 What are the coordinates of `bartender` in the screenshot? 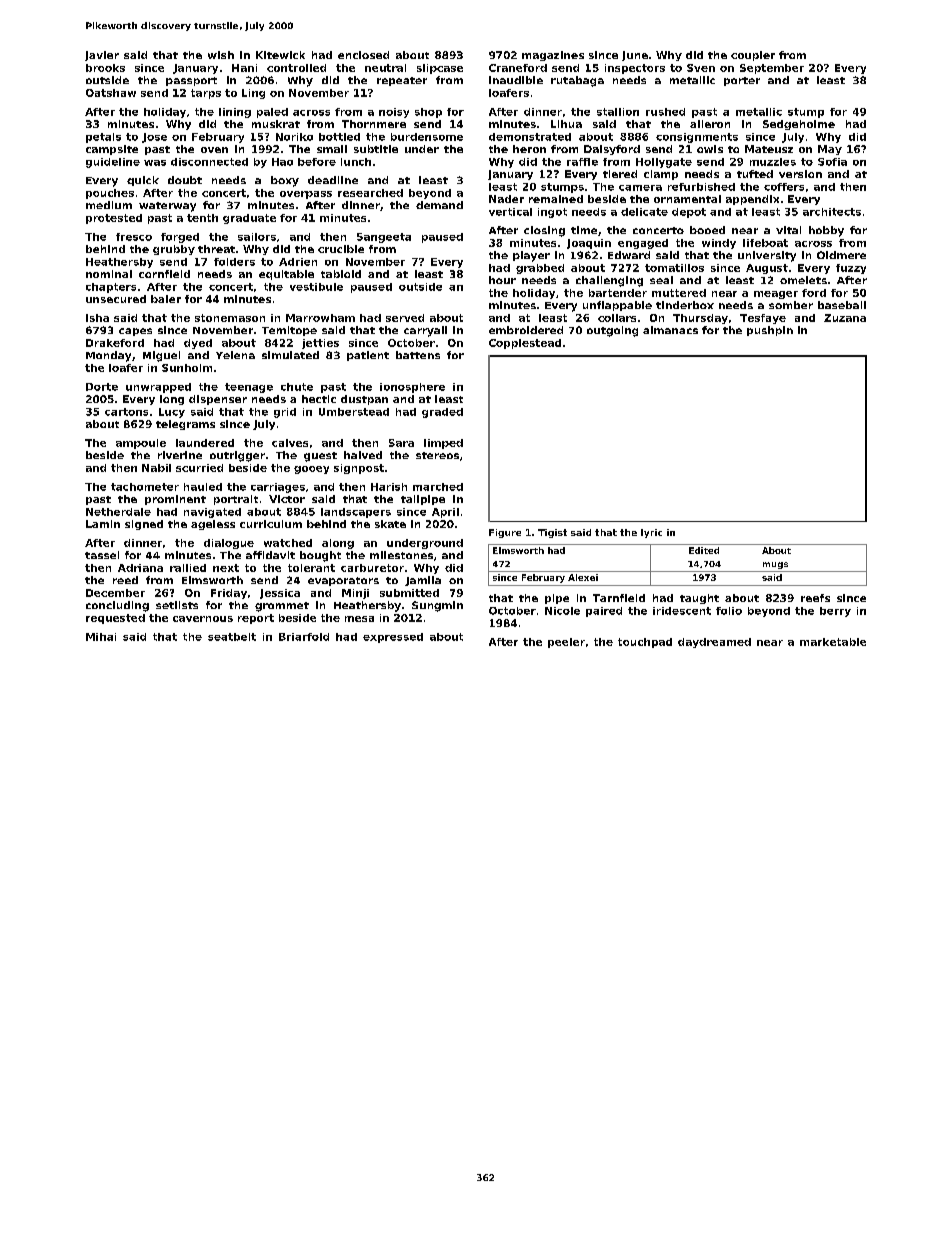 It's located at (618, 293).
